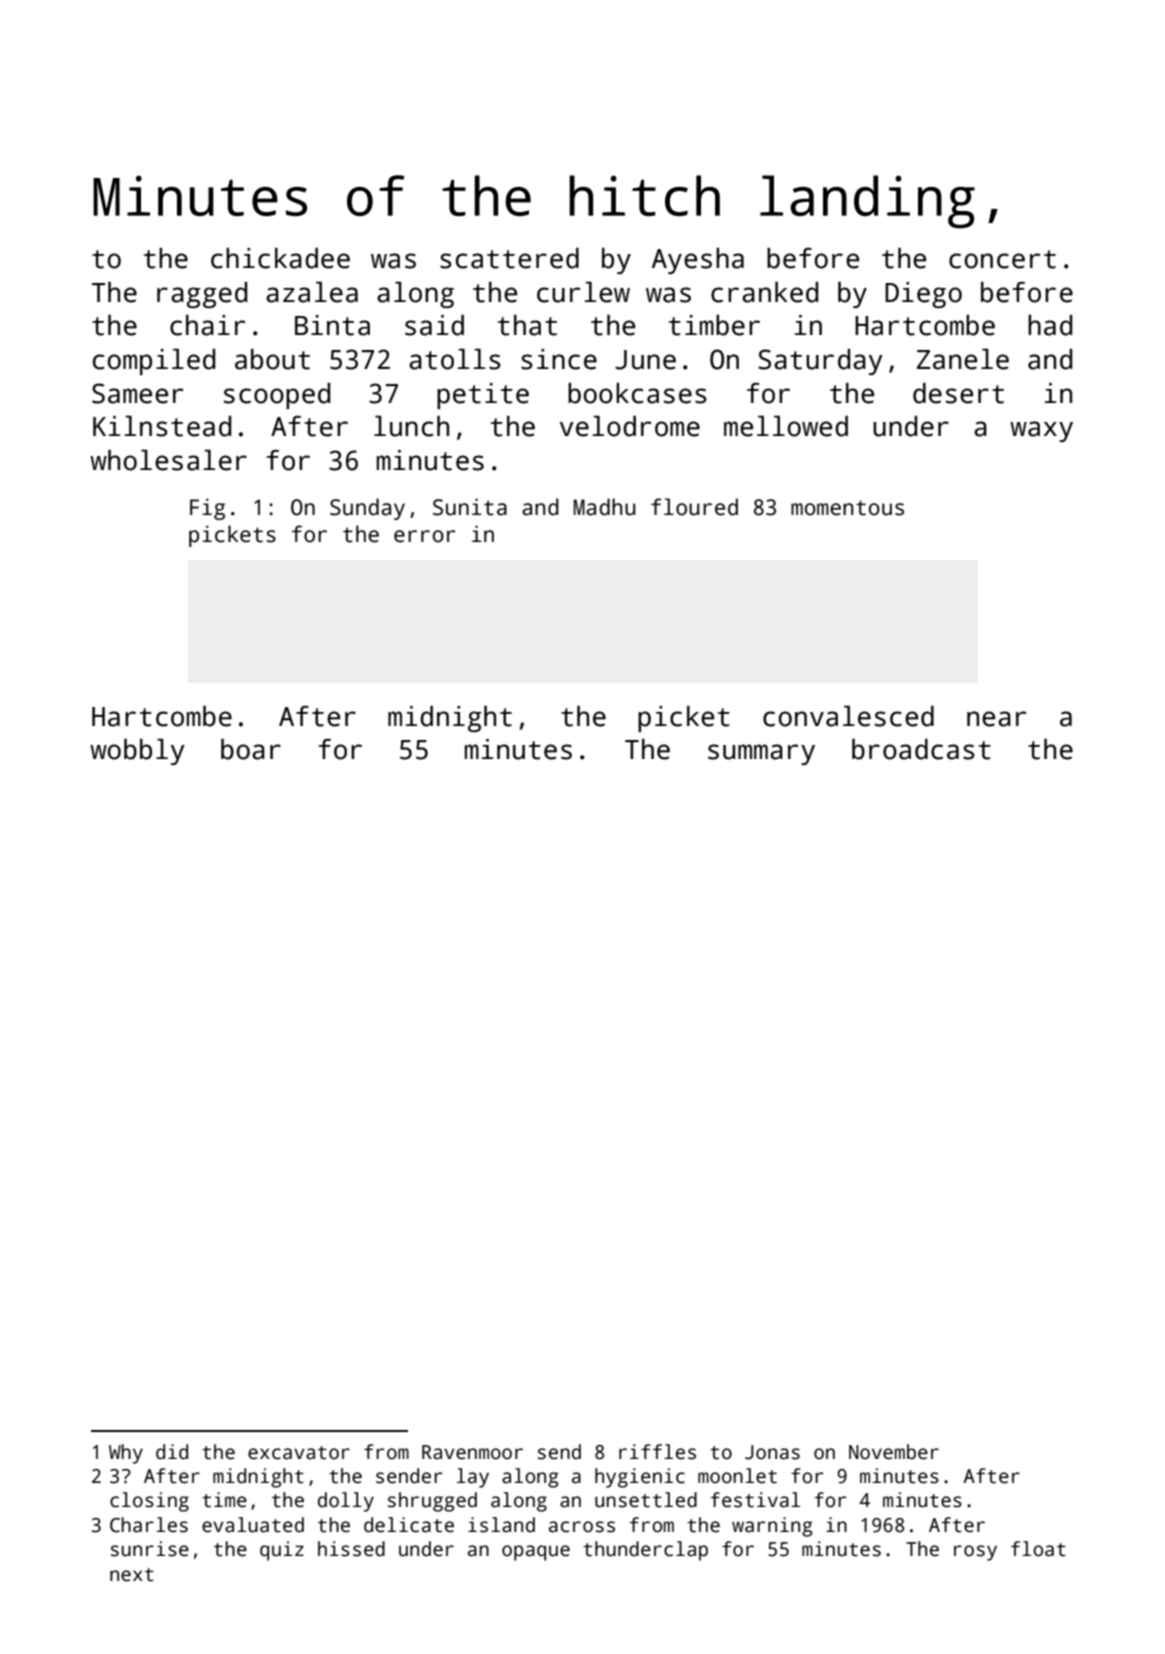 The image size is (1165, 1654). What do you see at coordinates (761, 754) in the page?
I see `summary` at bounding box center [761, 754].
